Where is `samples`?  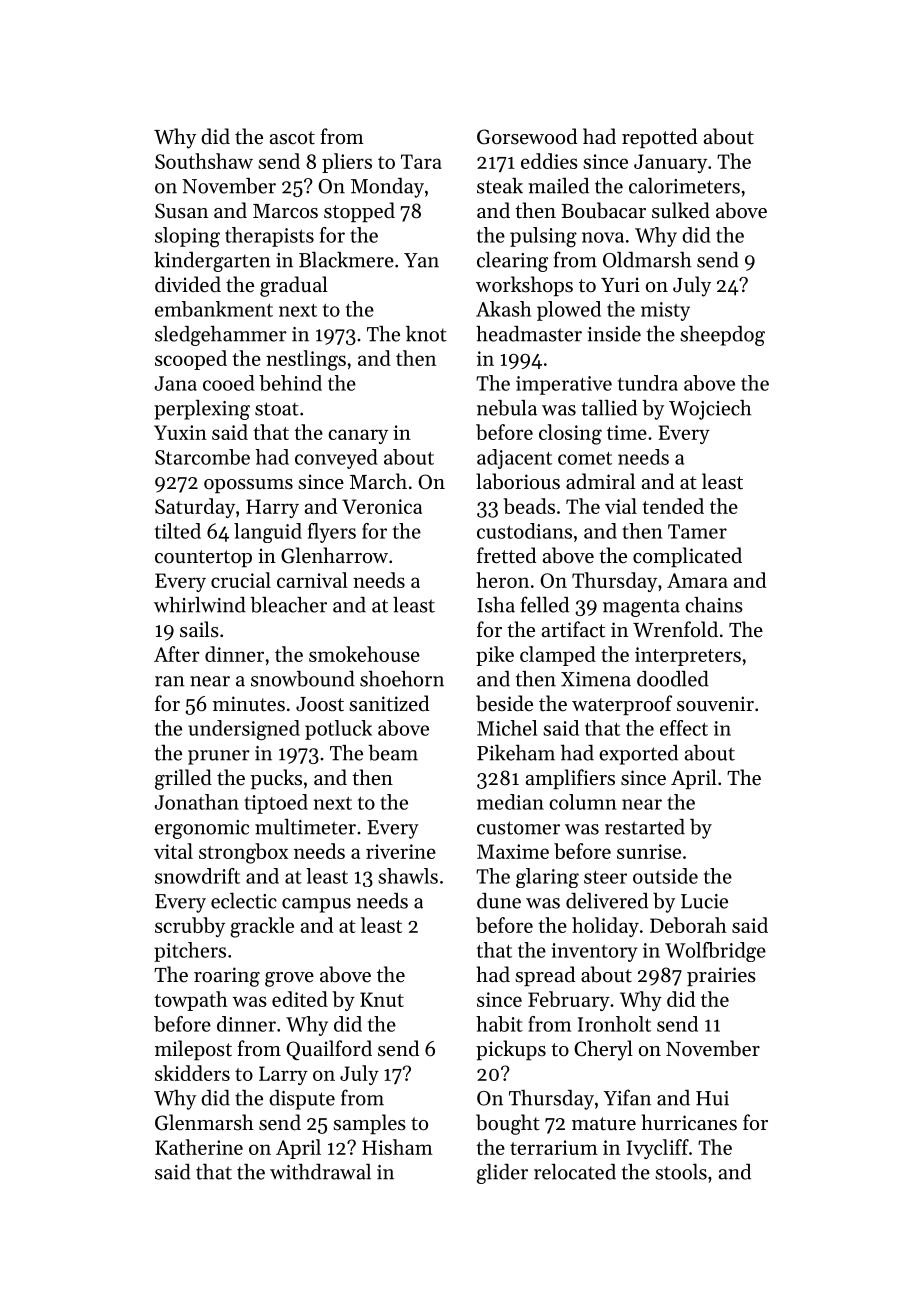 samples is located at coordinates (369, 1124).
